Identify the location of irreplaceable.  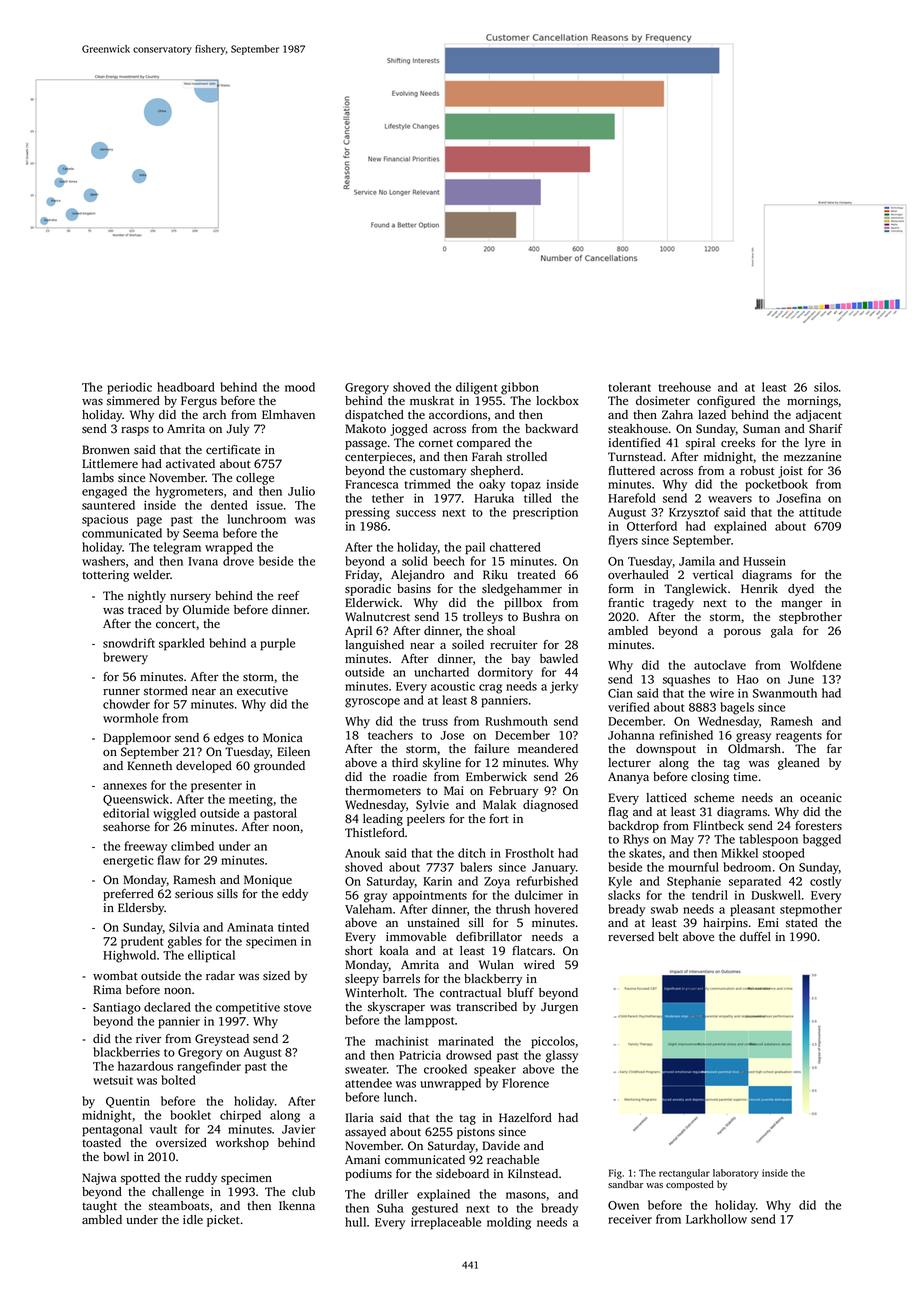
(446, 1223).
